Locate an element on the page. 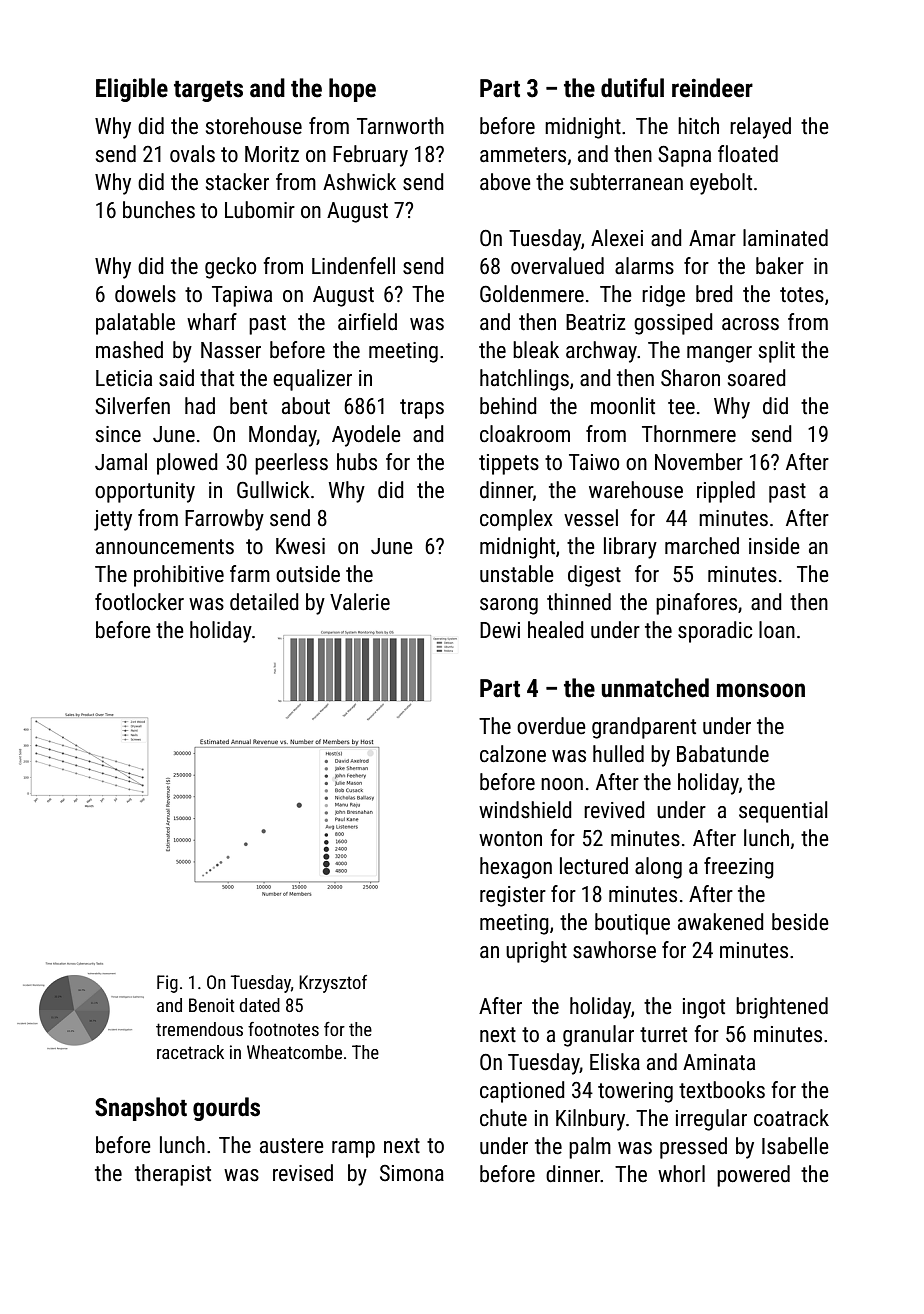 The width and height of the page is (924, 1314). Babatunde is located at coordinates (723, 754).
